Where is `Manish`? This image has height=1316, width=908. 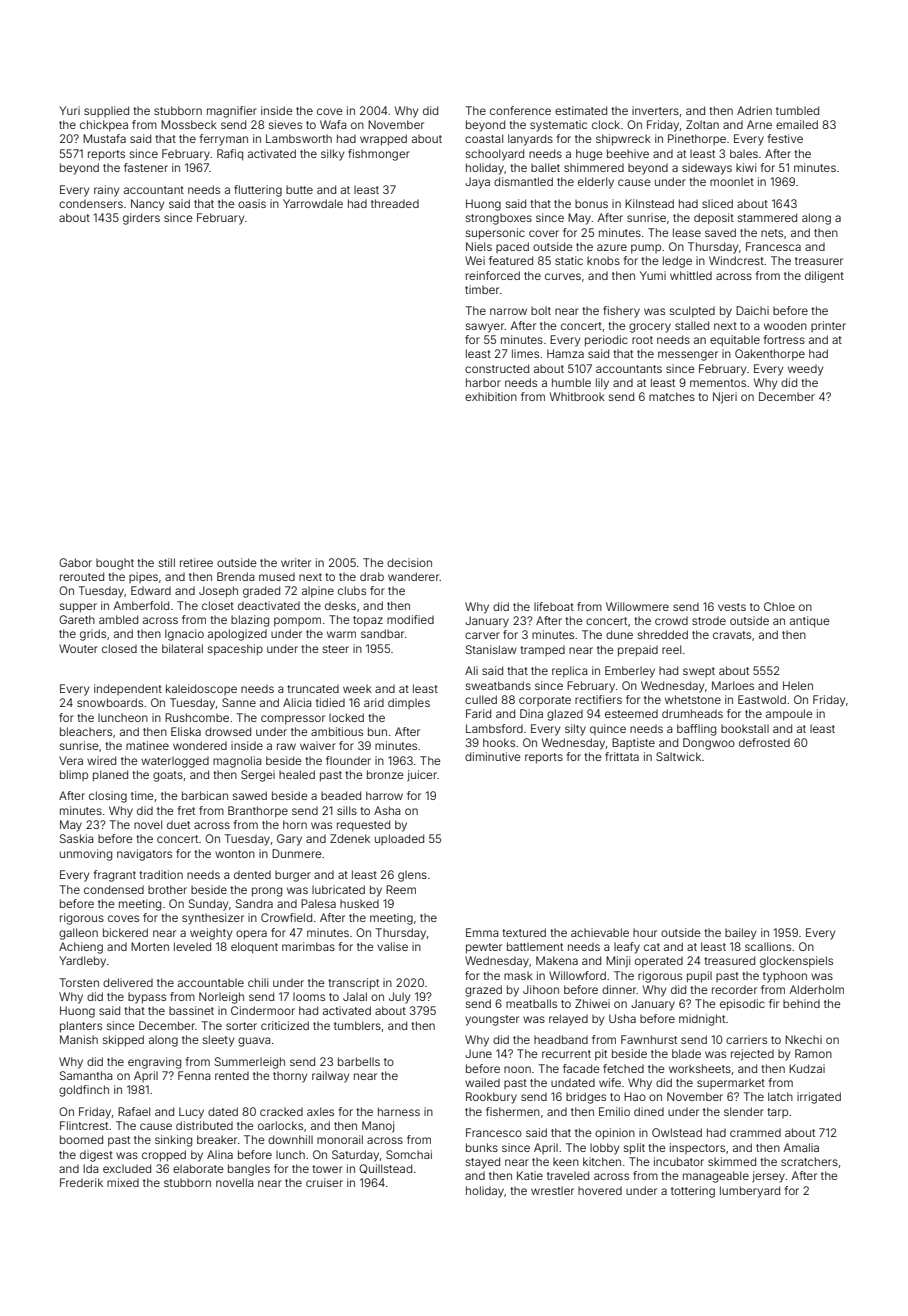
Manish is located at coordinates (79, 1039).
